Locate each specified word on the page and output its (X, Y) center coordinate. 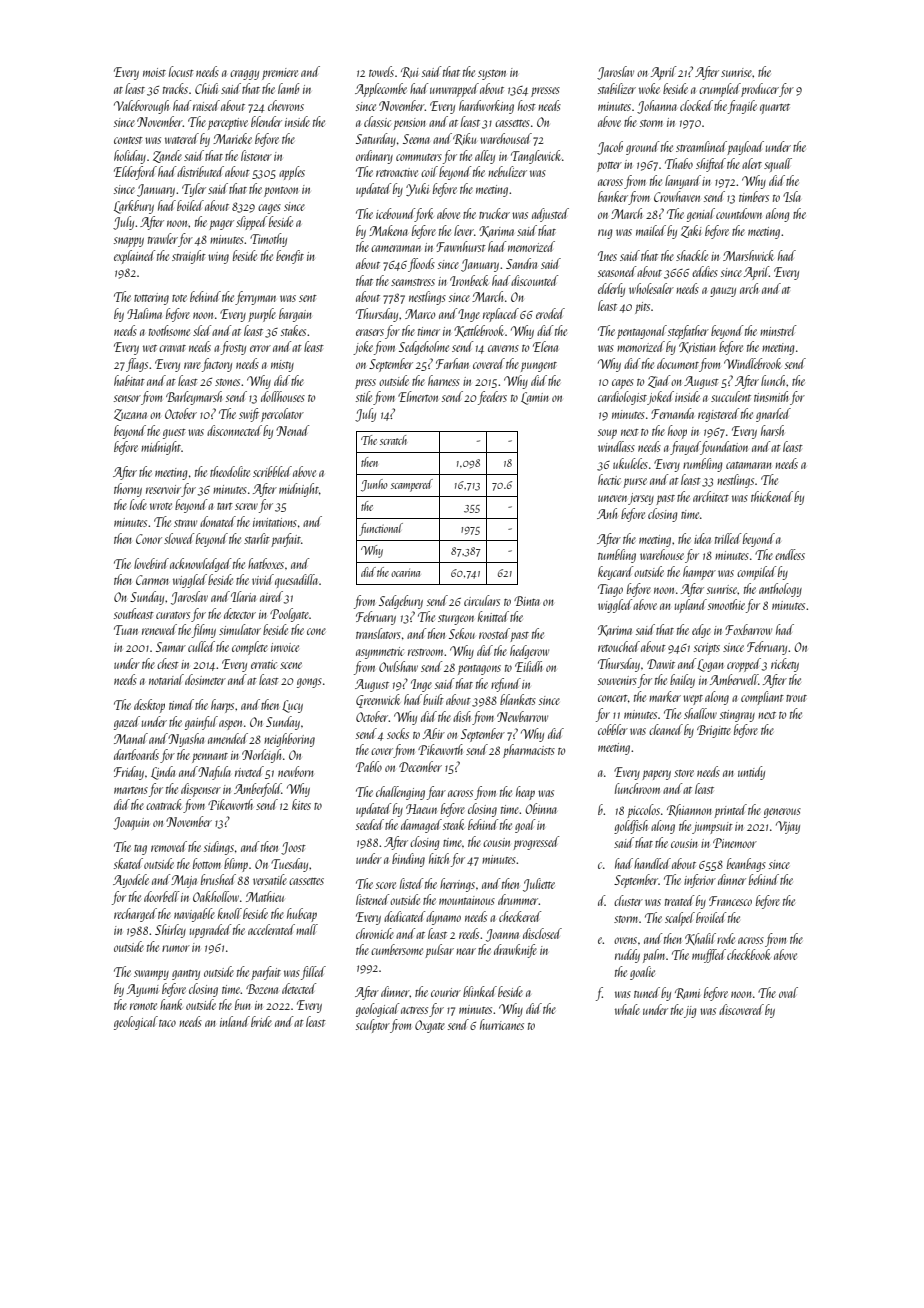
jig (690, 1012)
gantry (186, 975)
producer (760, 90)
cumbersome (397, 949)
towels (381, 71)
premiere (280, 74)
